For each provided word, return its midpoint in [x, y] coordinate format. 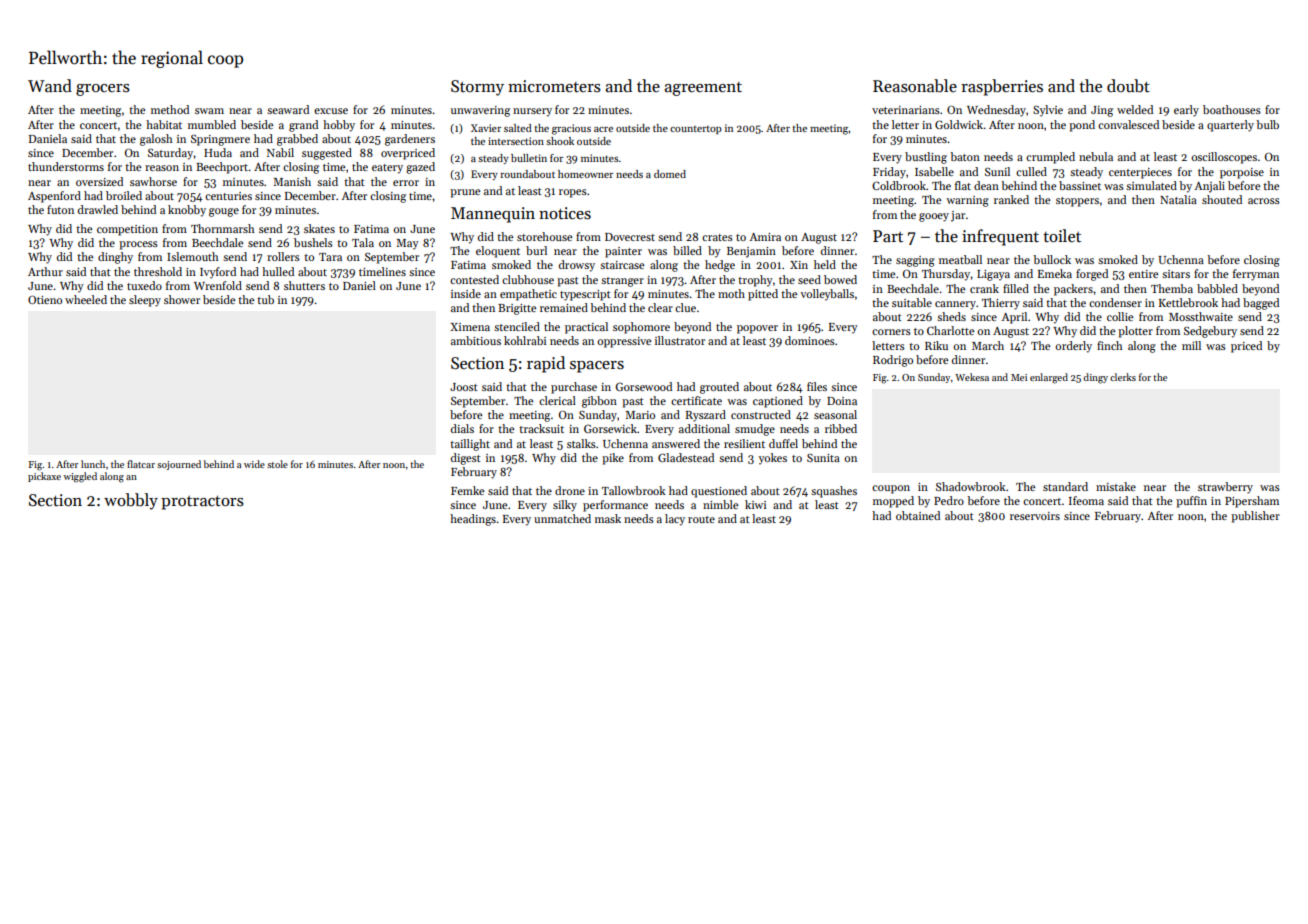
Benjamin [751, 252]
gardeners [410, 140]
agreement [703, 89]
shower [182, 299]
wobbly [131, 501]
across [1264, 201]
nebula [1096, 156]
